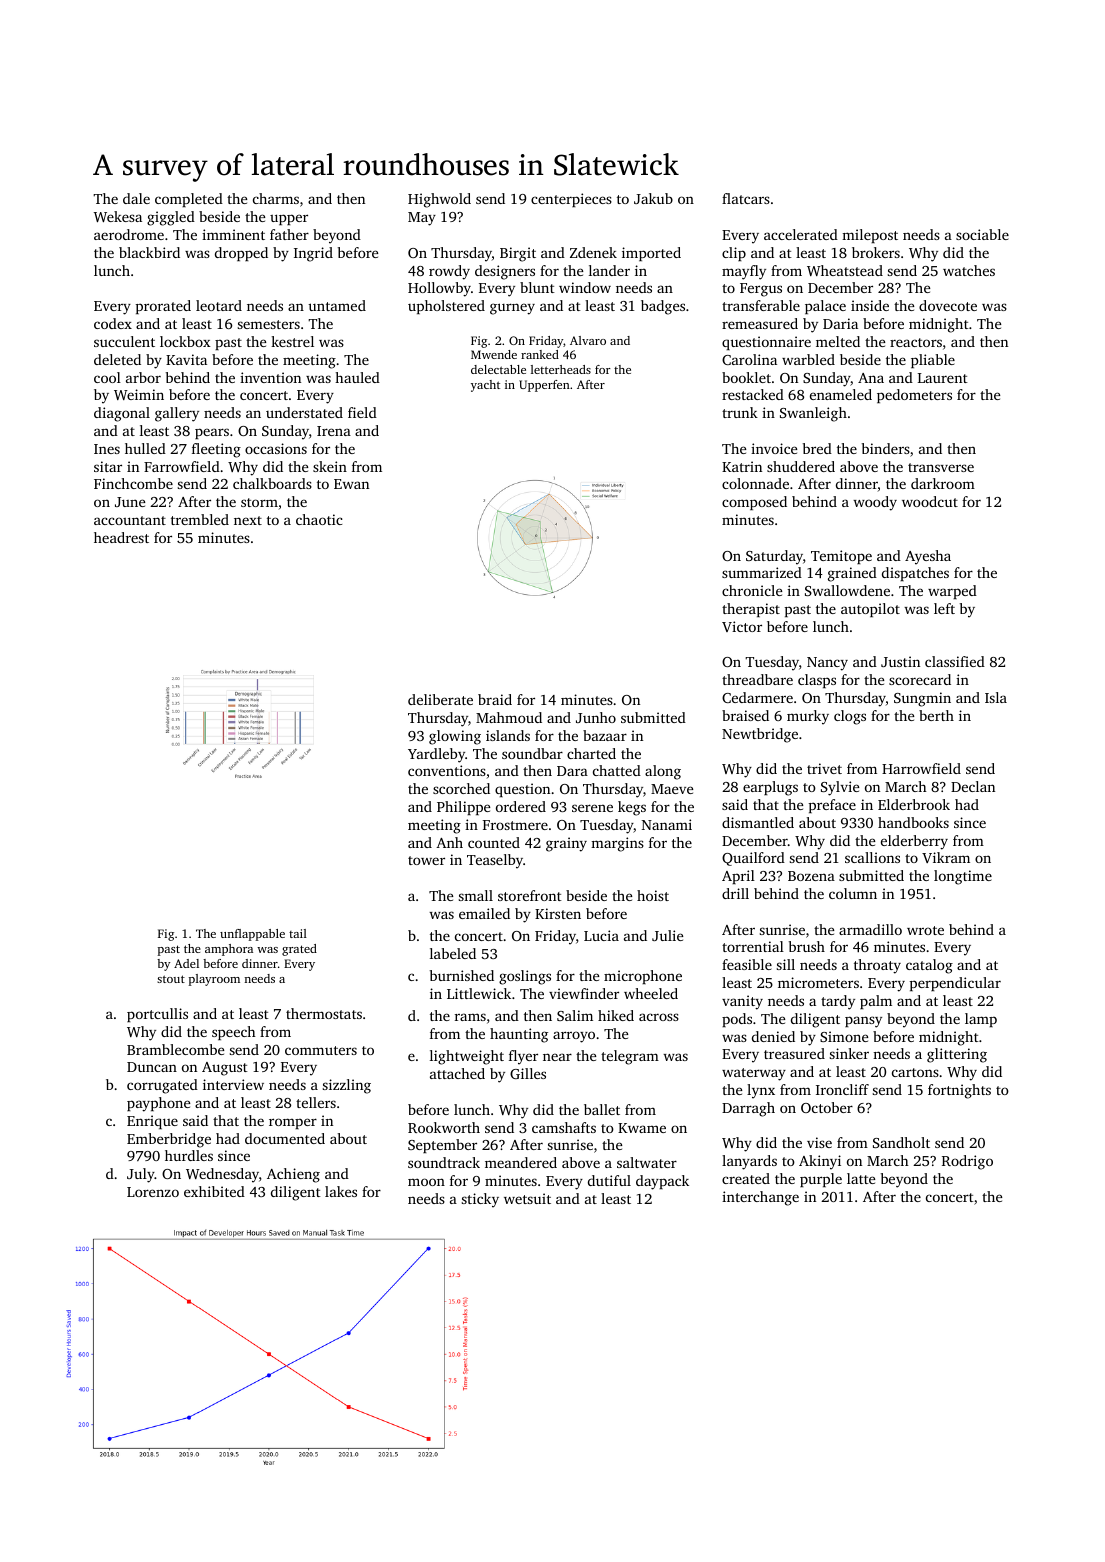 Image resolution: width=1105 pixels, height=1562 pixels. Describe the element at coordinates (914, 396) in the document. I see `pedometers` at that location.
